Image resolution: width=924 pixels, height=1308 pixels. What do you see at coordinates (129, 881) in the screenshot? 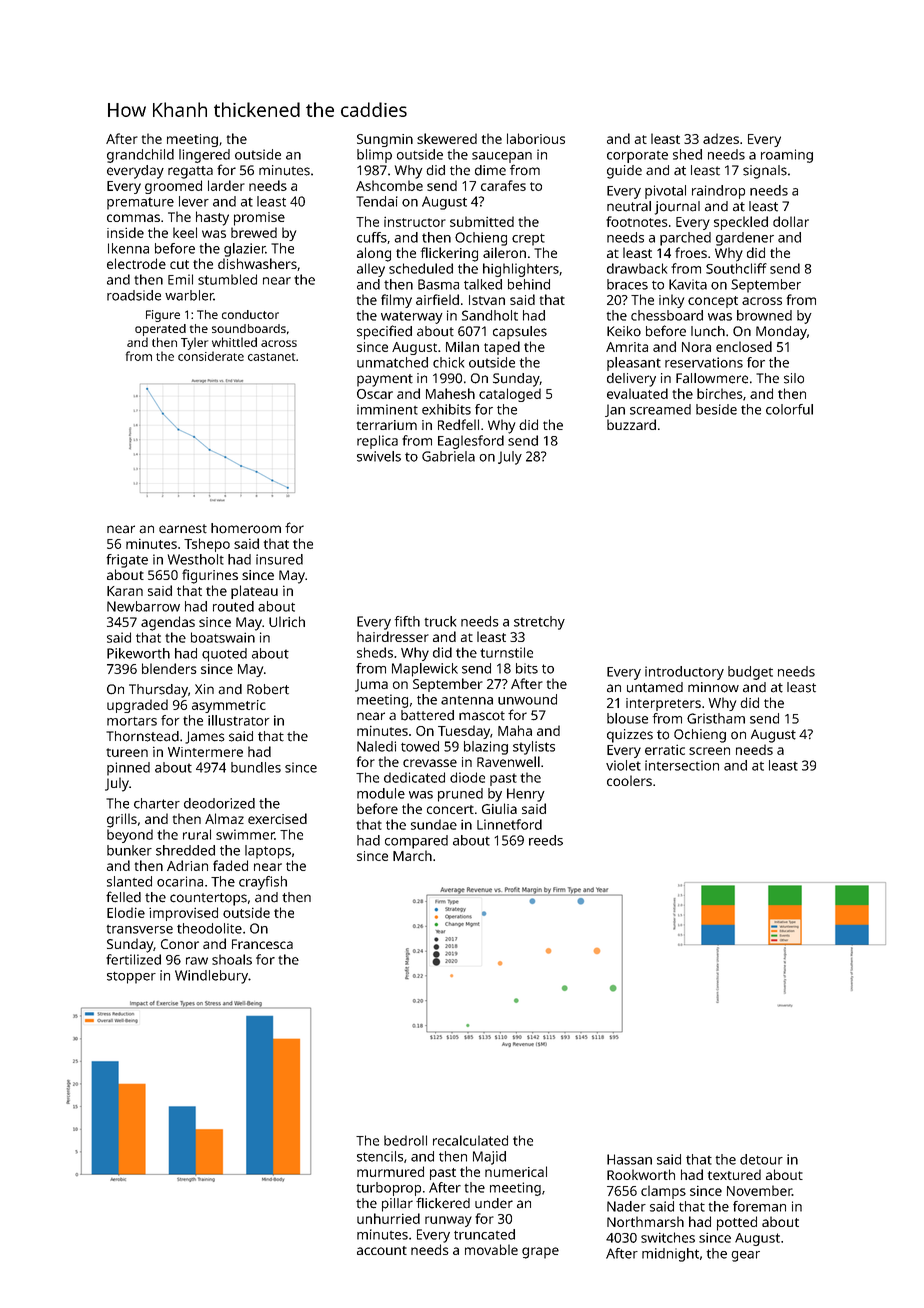
I see `slanted` at bounding box center [129, 881].
